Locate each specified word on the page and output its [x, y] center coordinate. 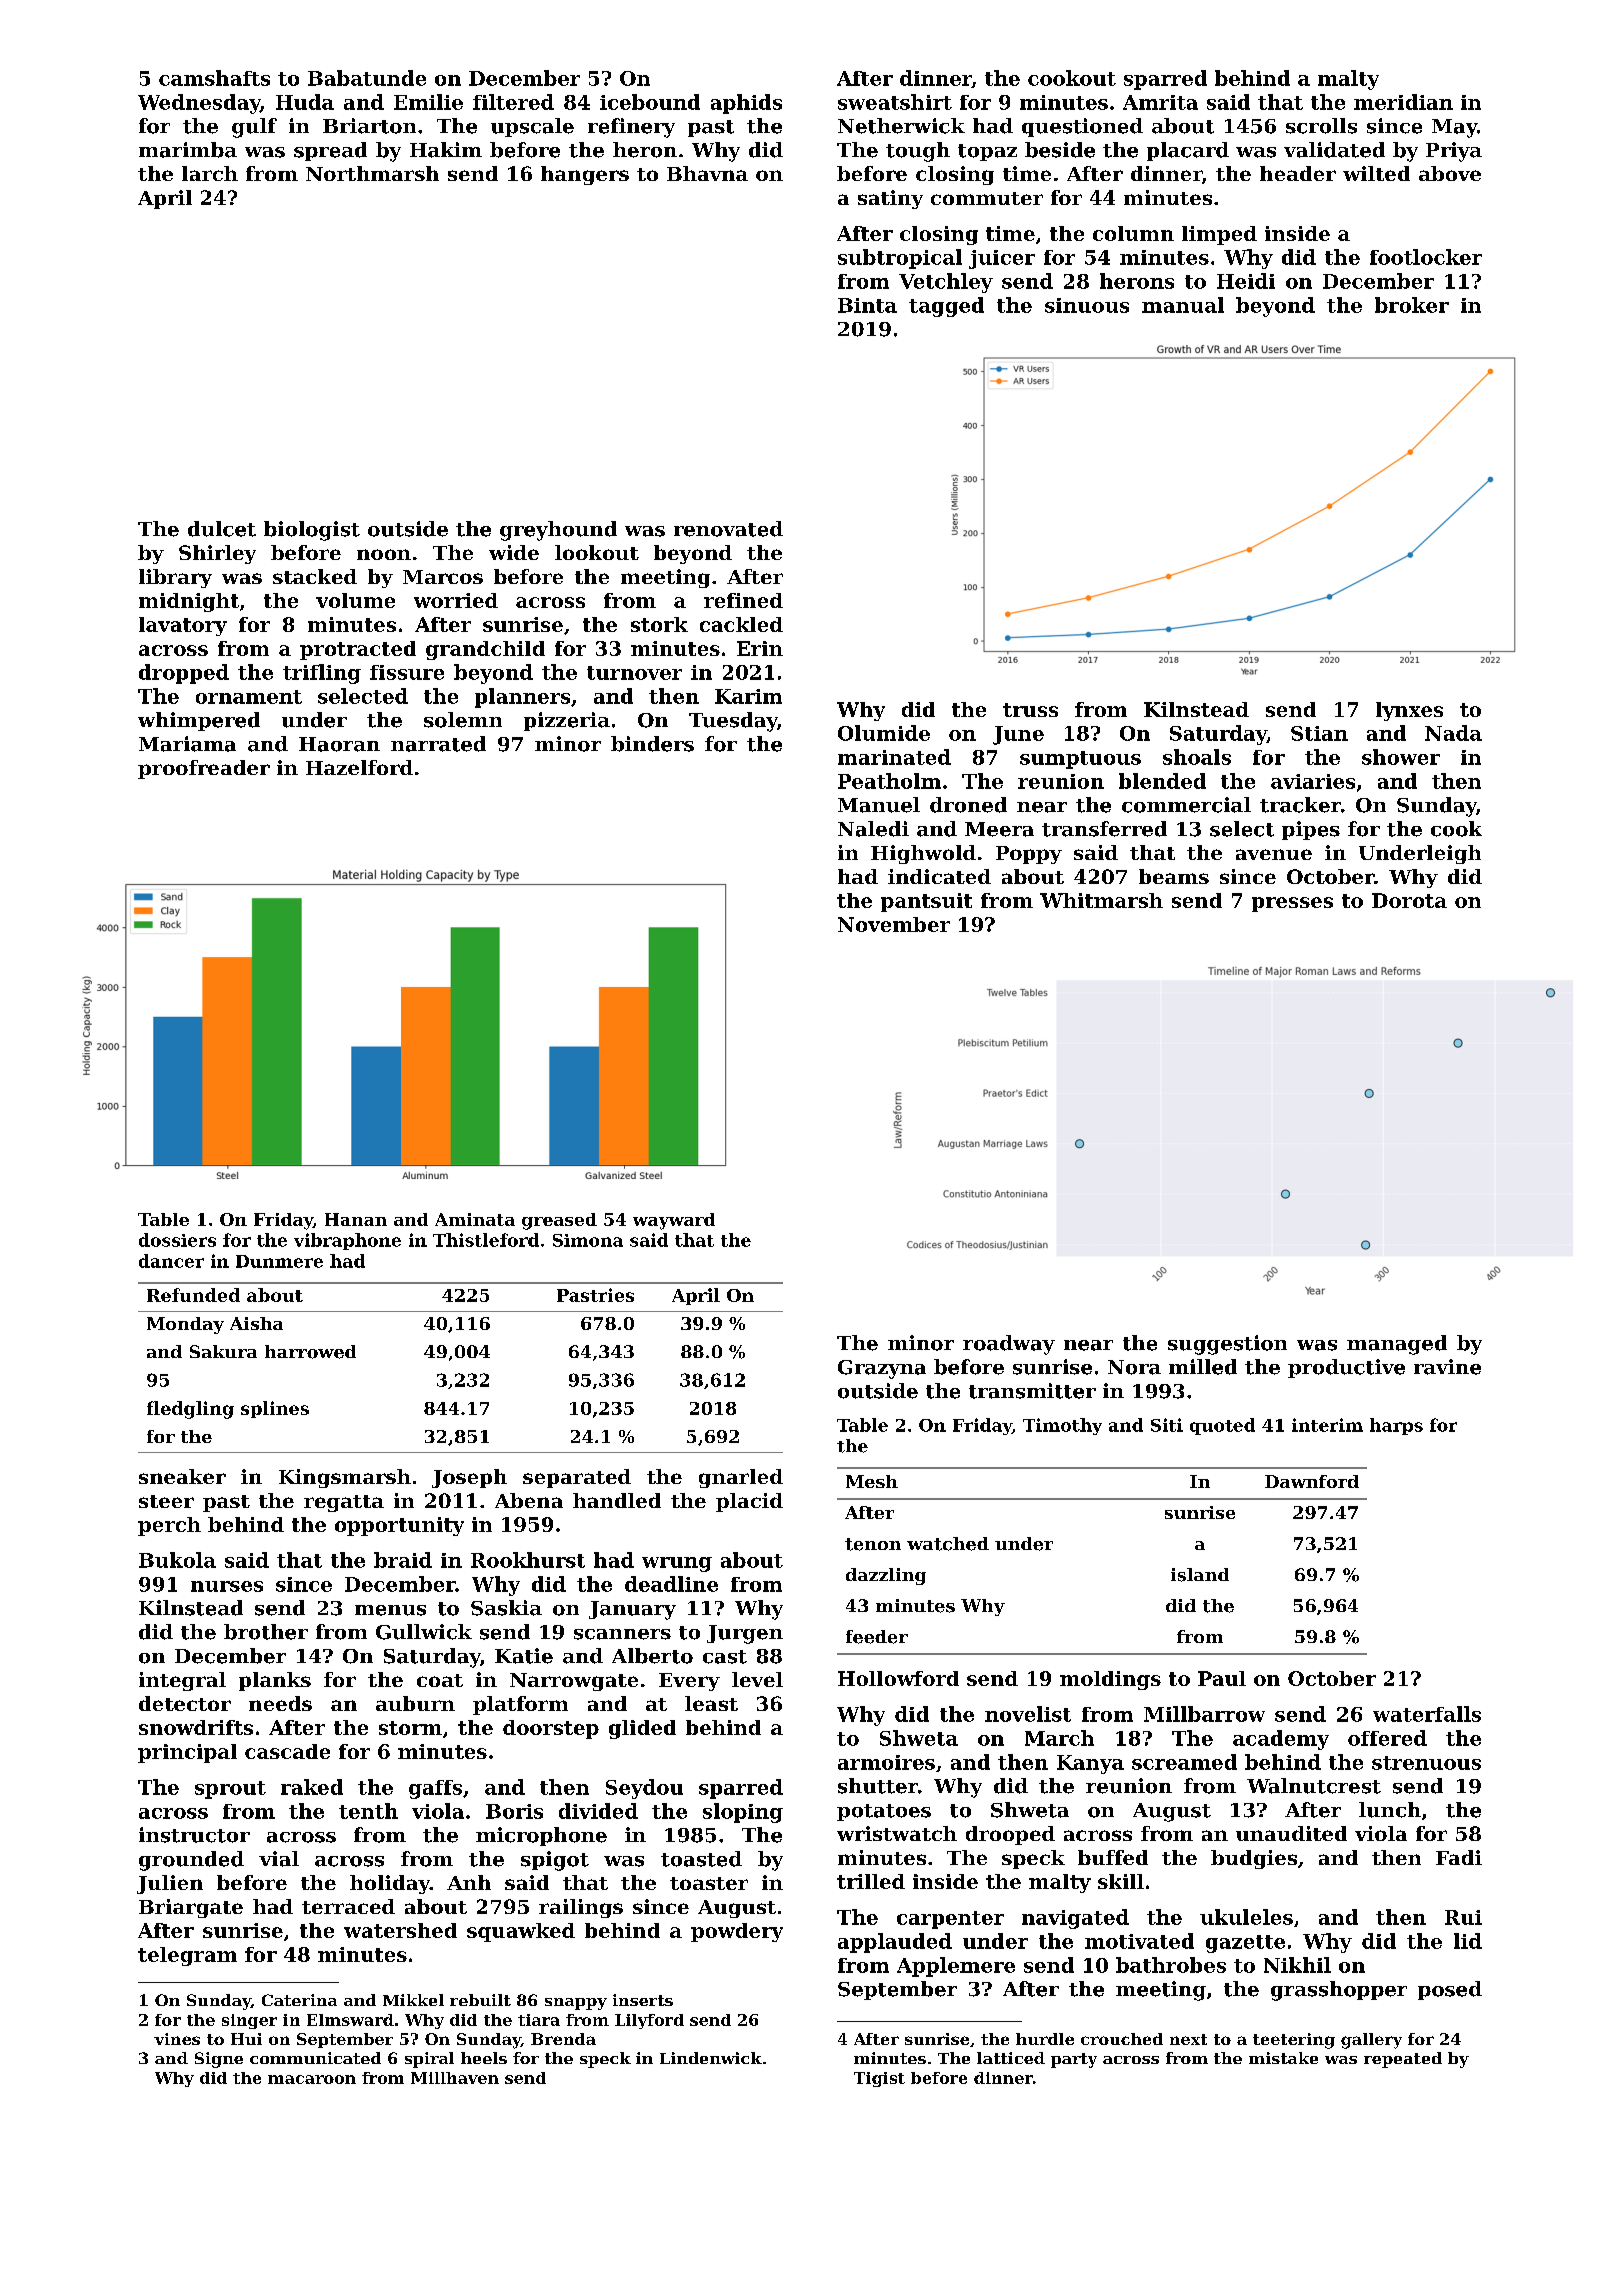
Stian [1319, 733]
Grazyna [882, 1369]
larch [210, 173]
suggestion [1227, 1345]
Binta [867, 305]
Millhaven [455, 2078]
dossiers [177, 1240]
